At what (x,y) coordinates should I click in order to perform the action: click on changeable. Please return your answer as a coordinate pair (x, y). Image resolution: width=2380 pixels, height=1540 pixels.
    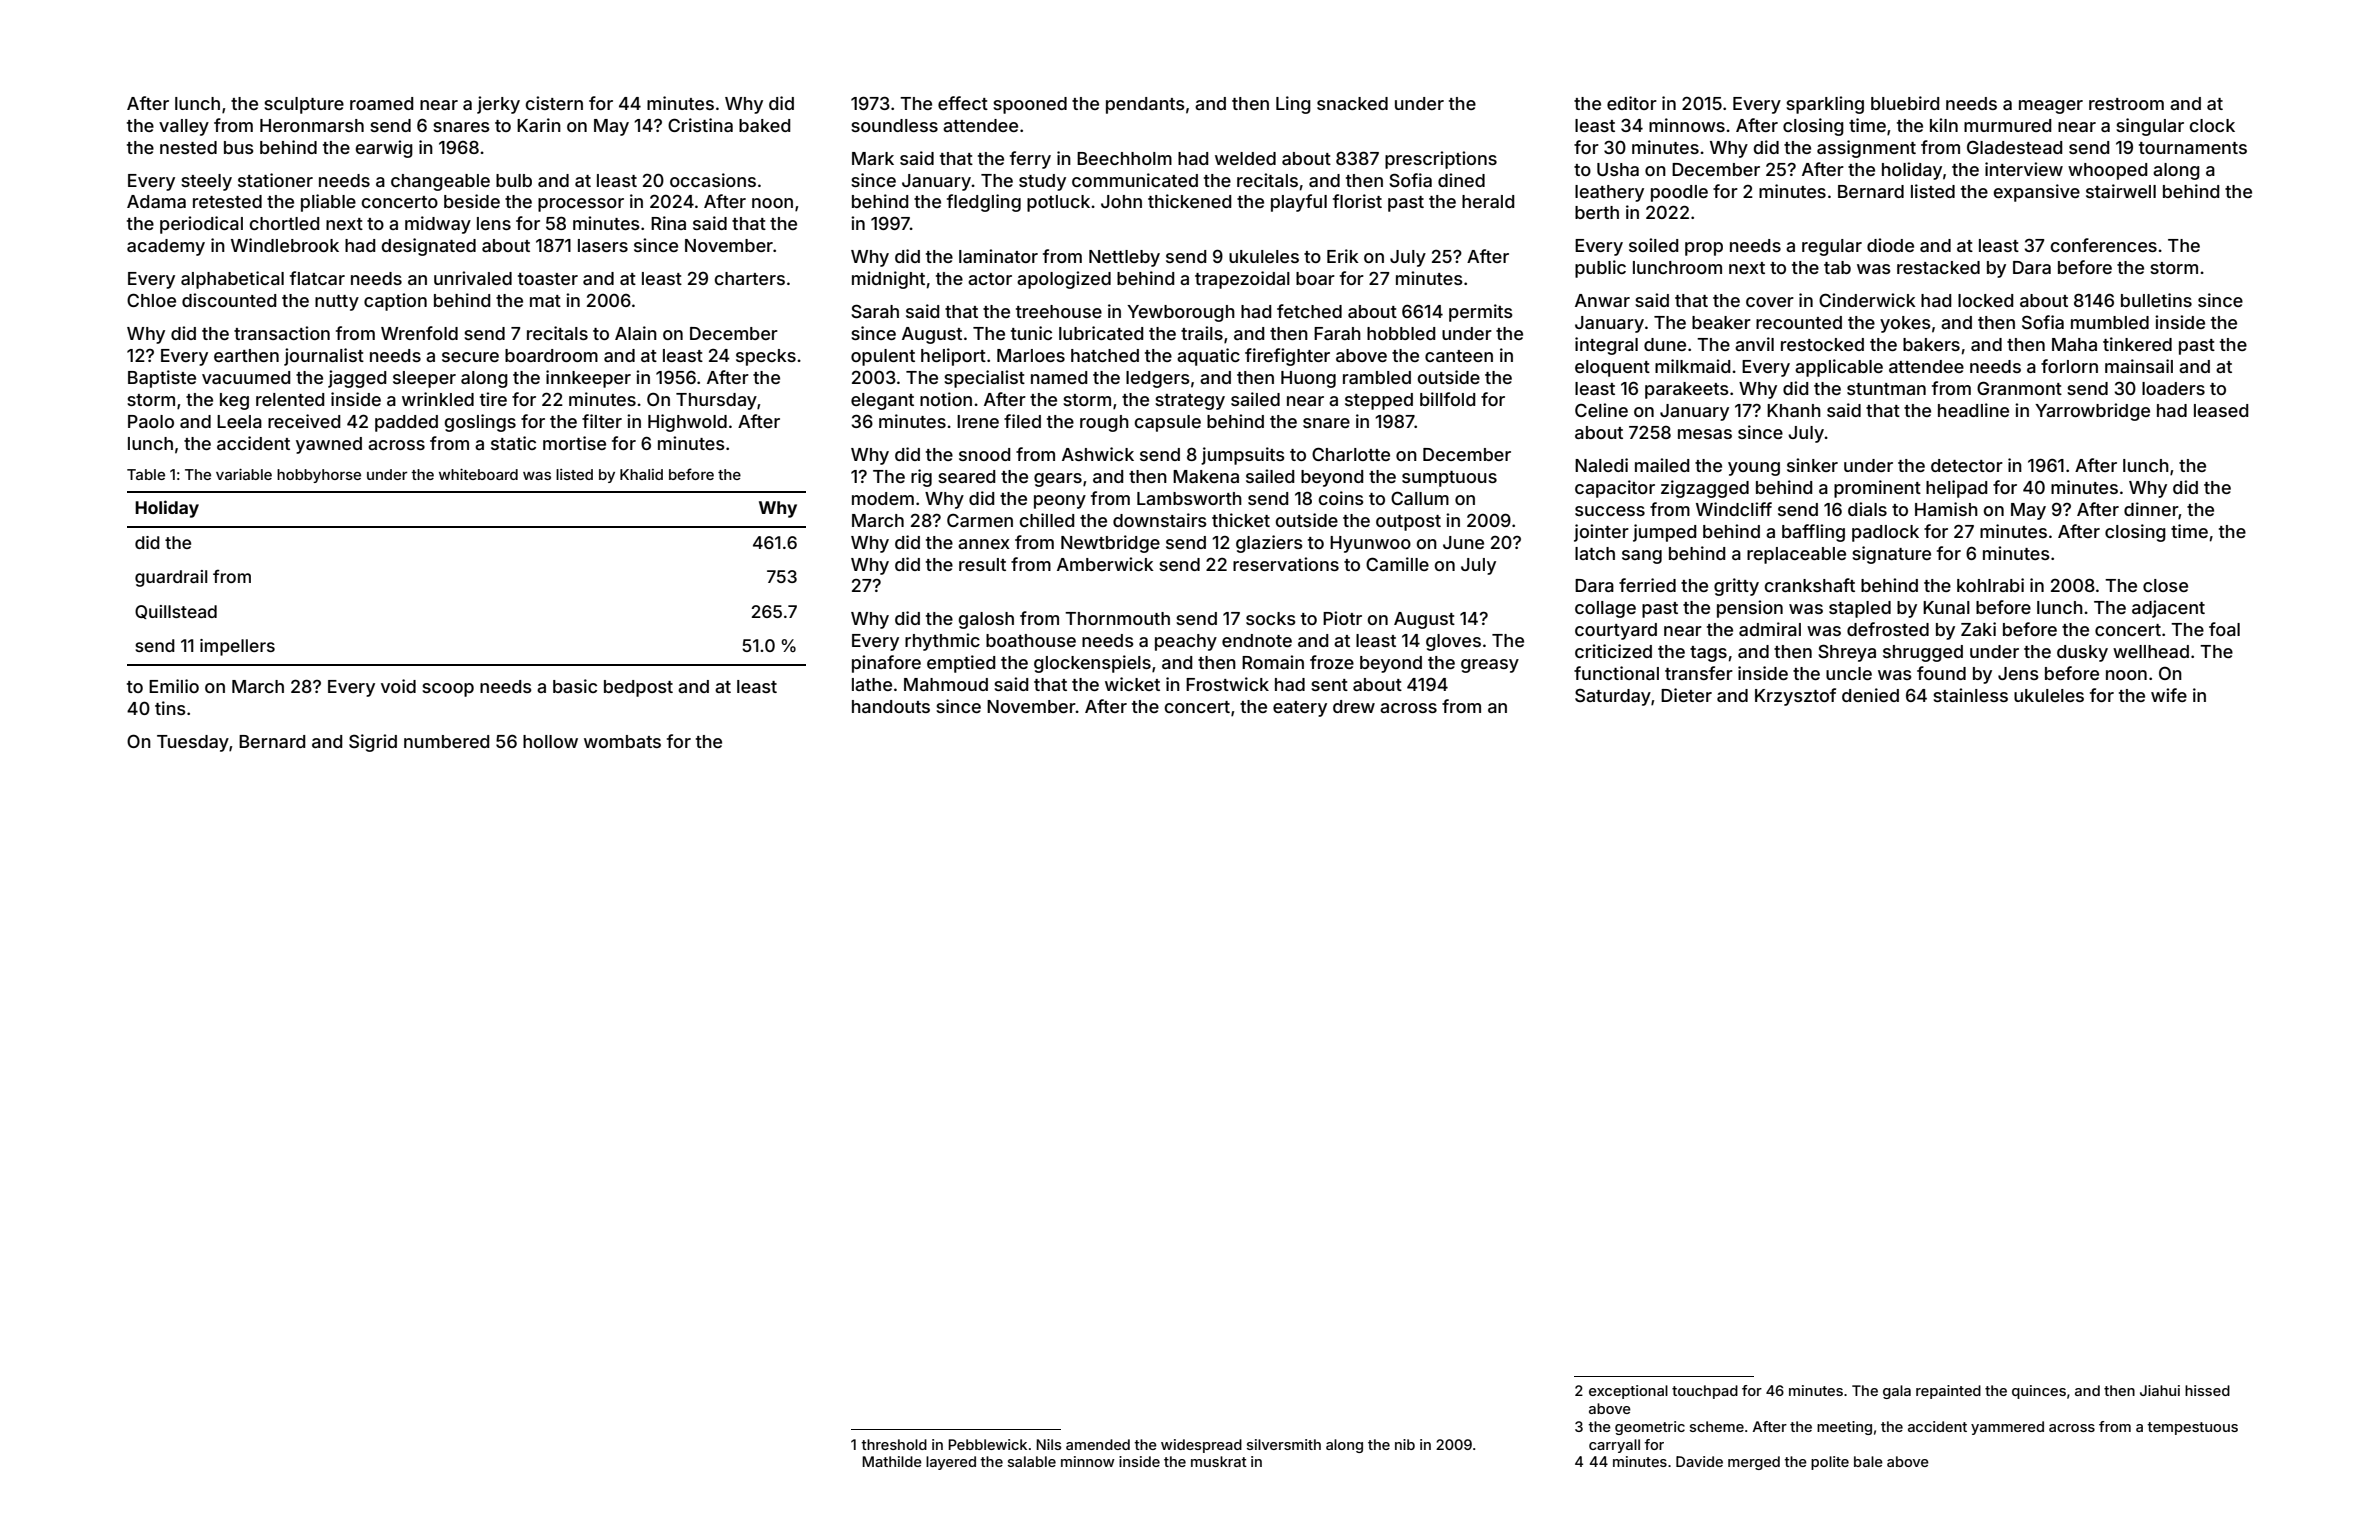
    Looking at the image, I should click on (440, 182).
